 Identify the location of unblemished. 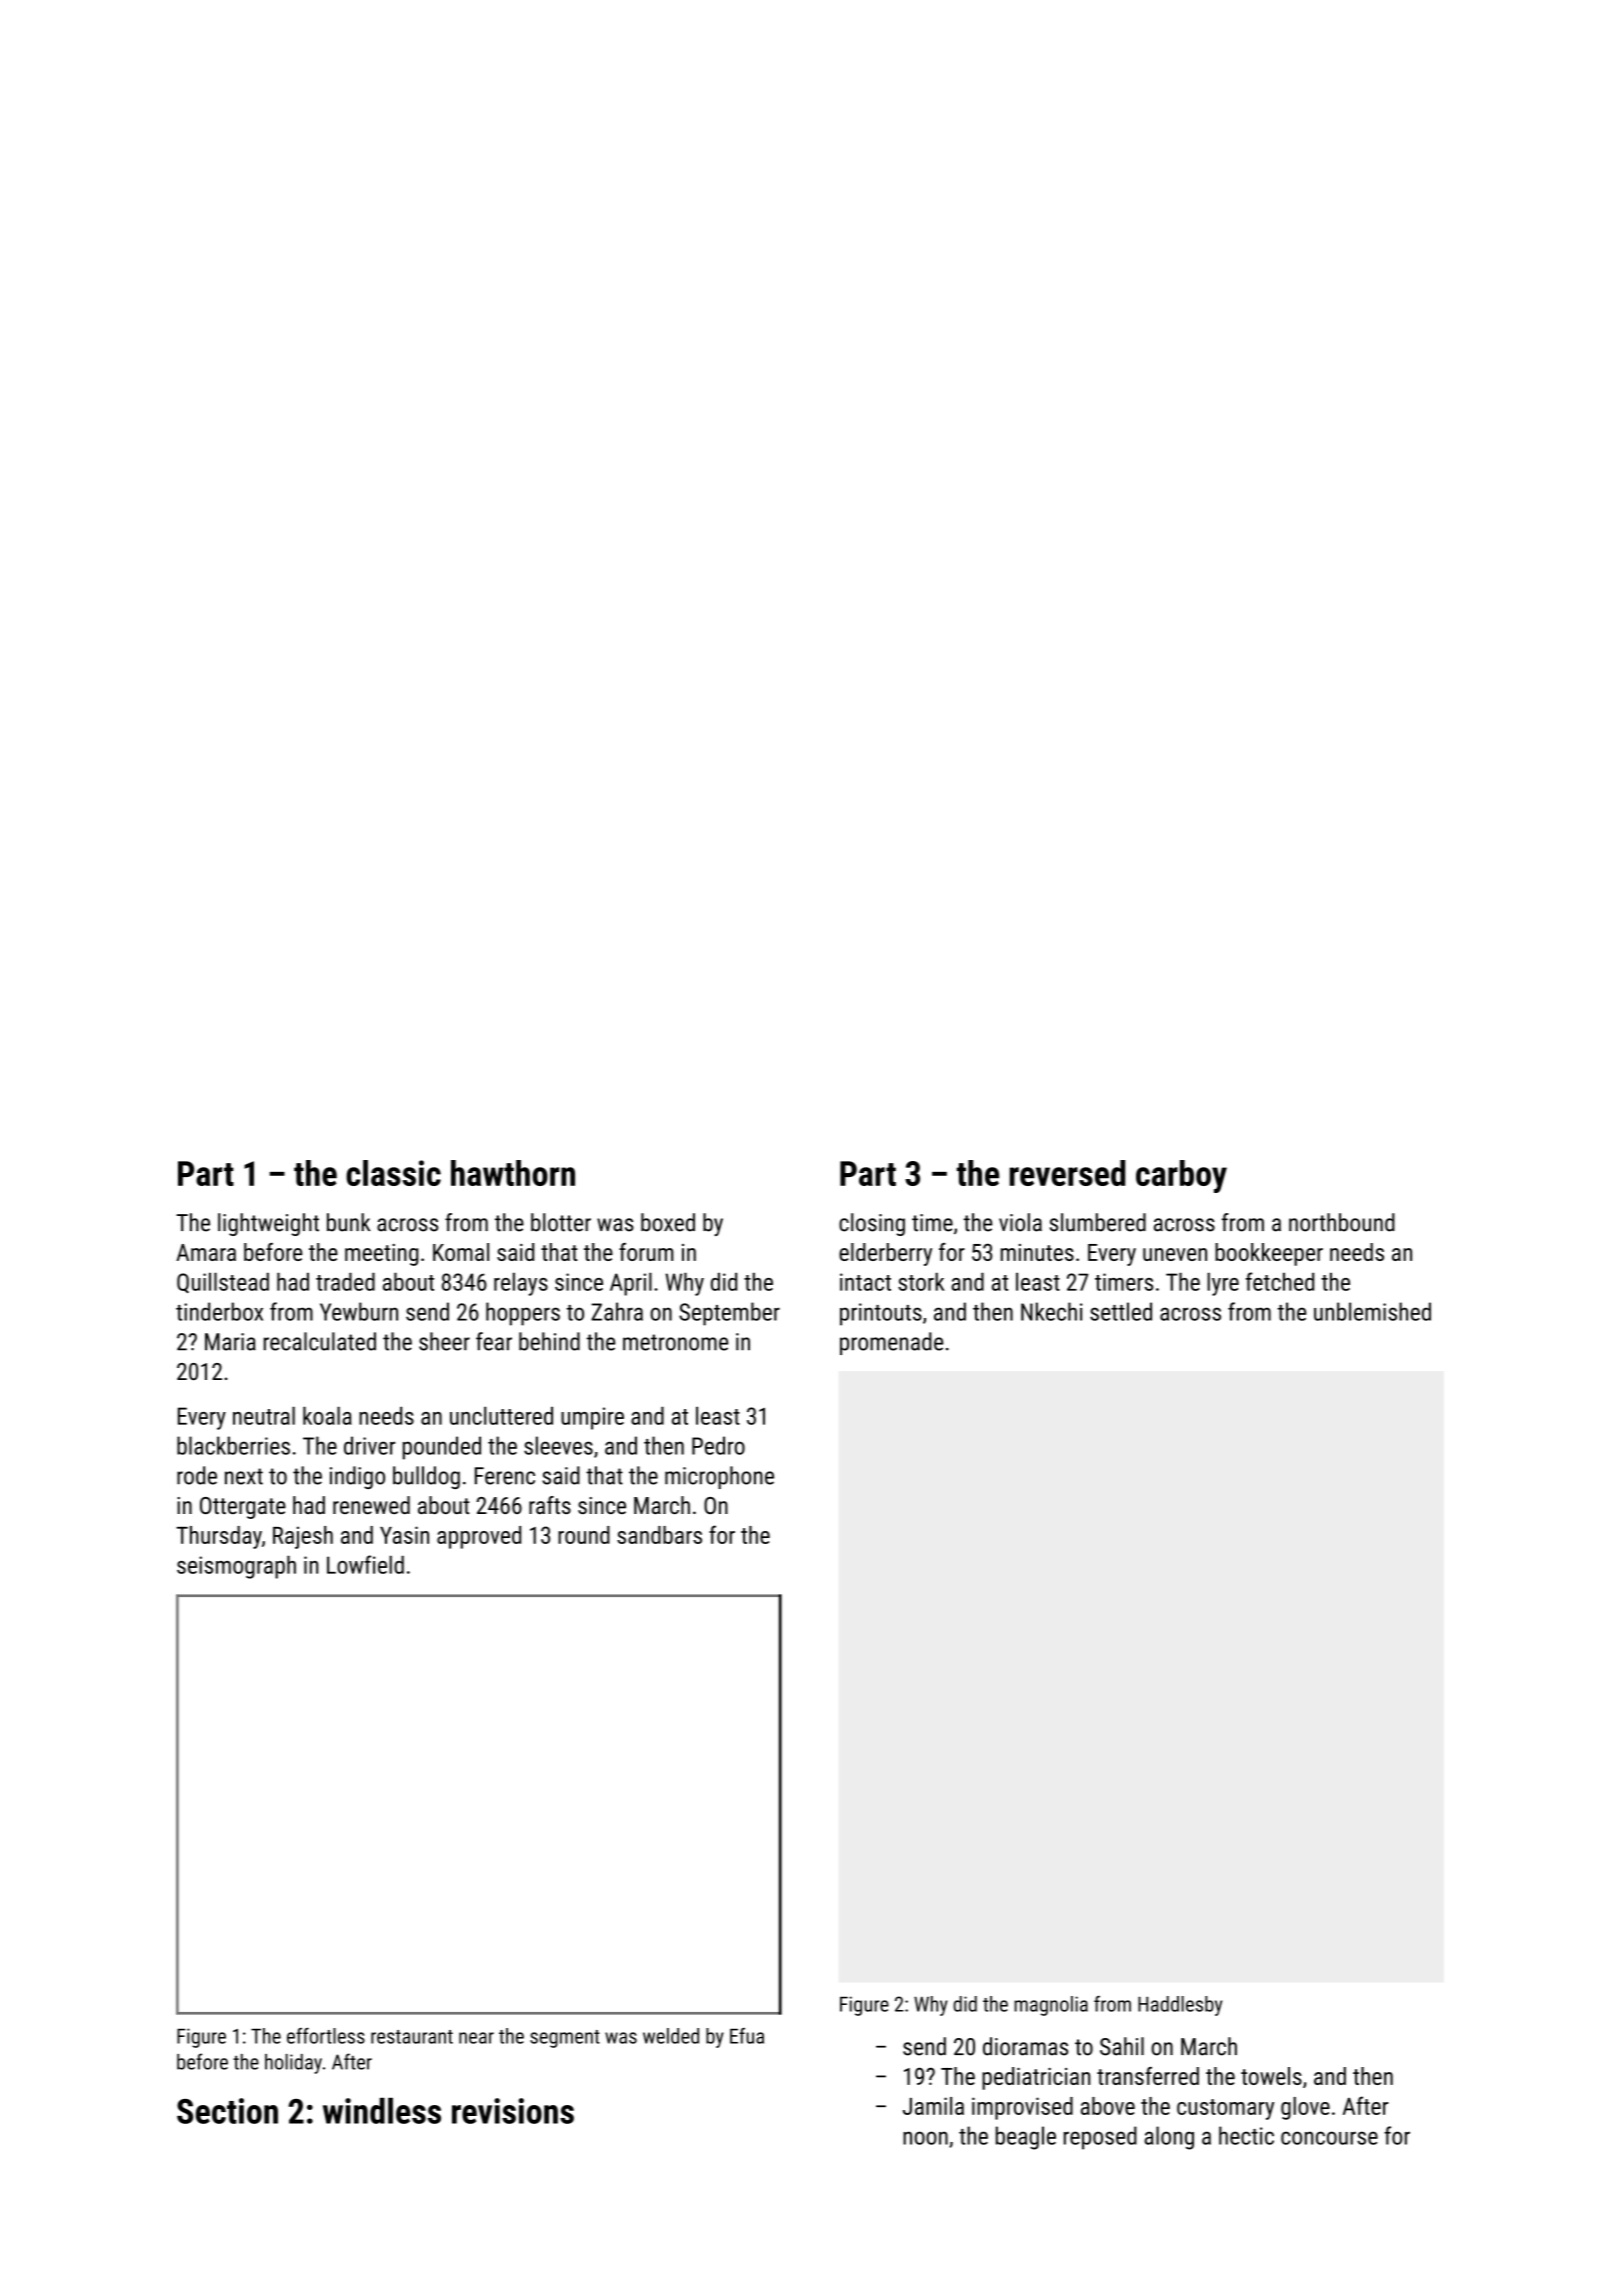
(1372, 1311).
